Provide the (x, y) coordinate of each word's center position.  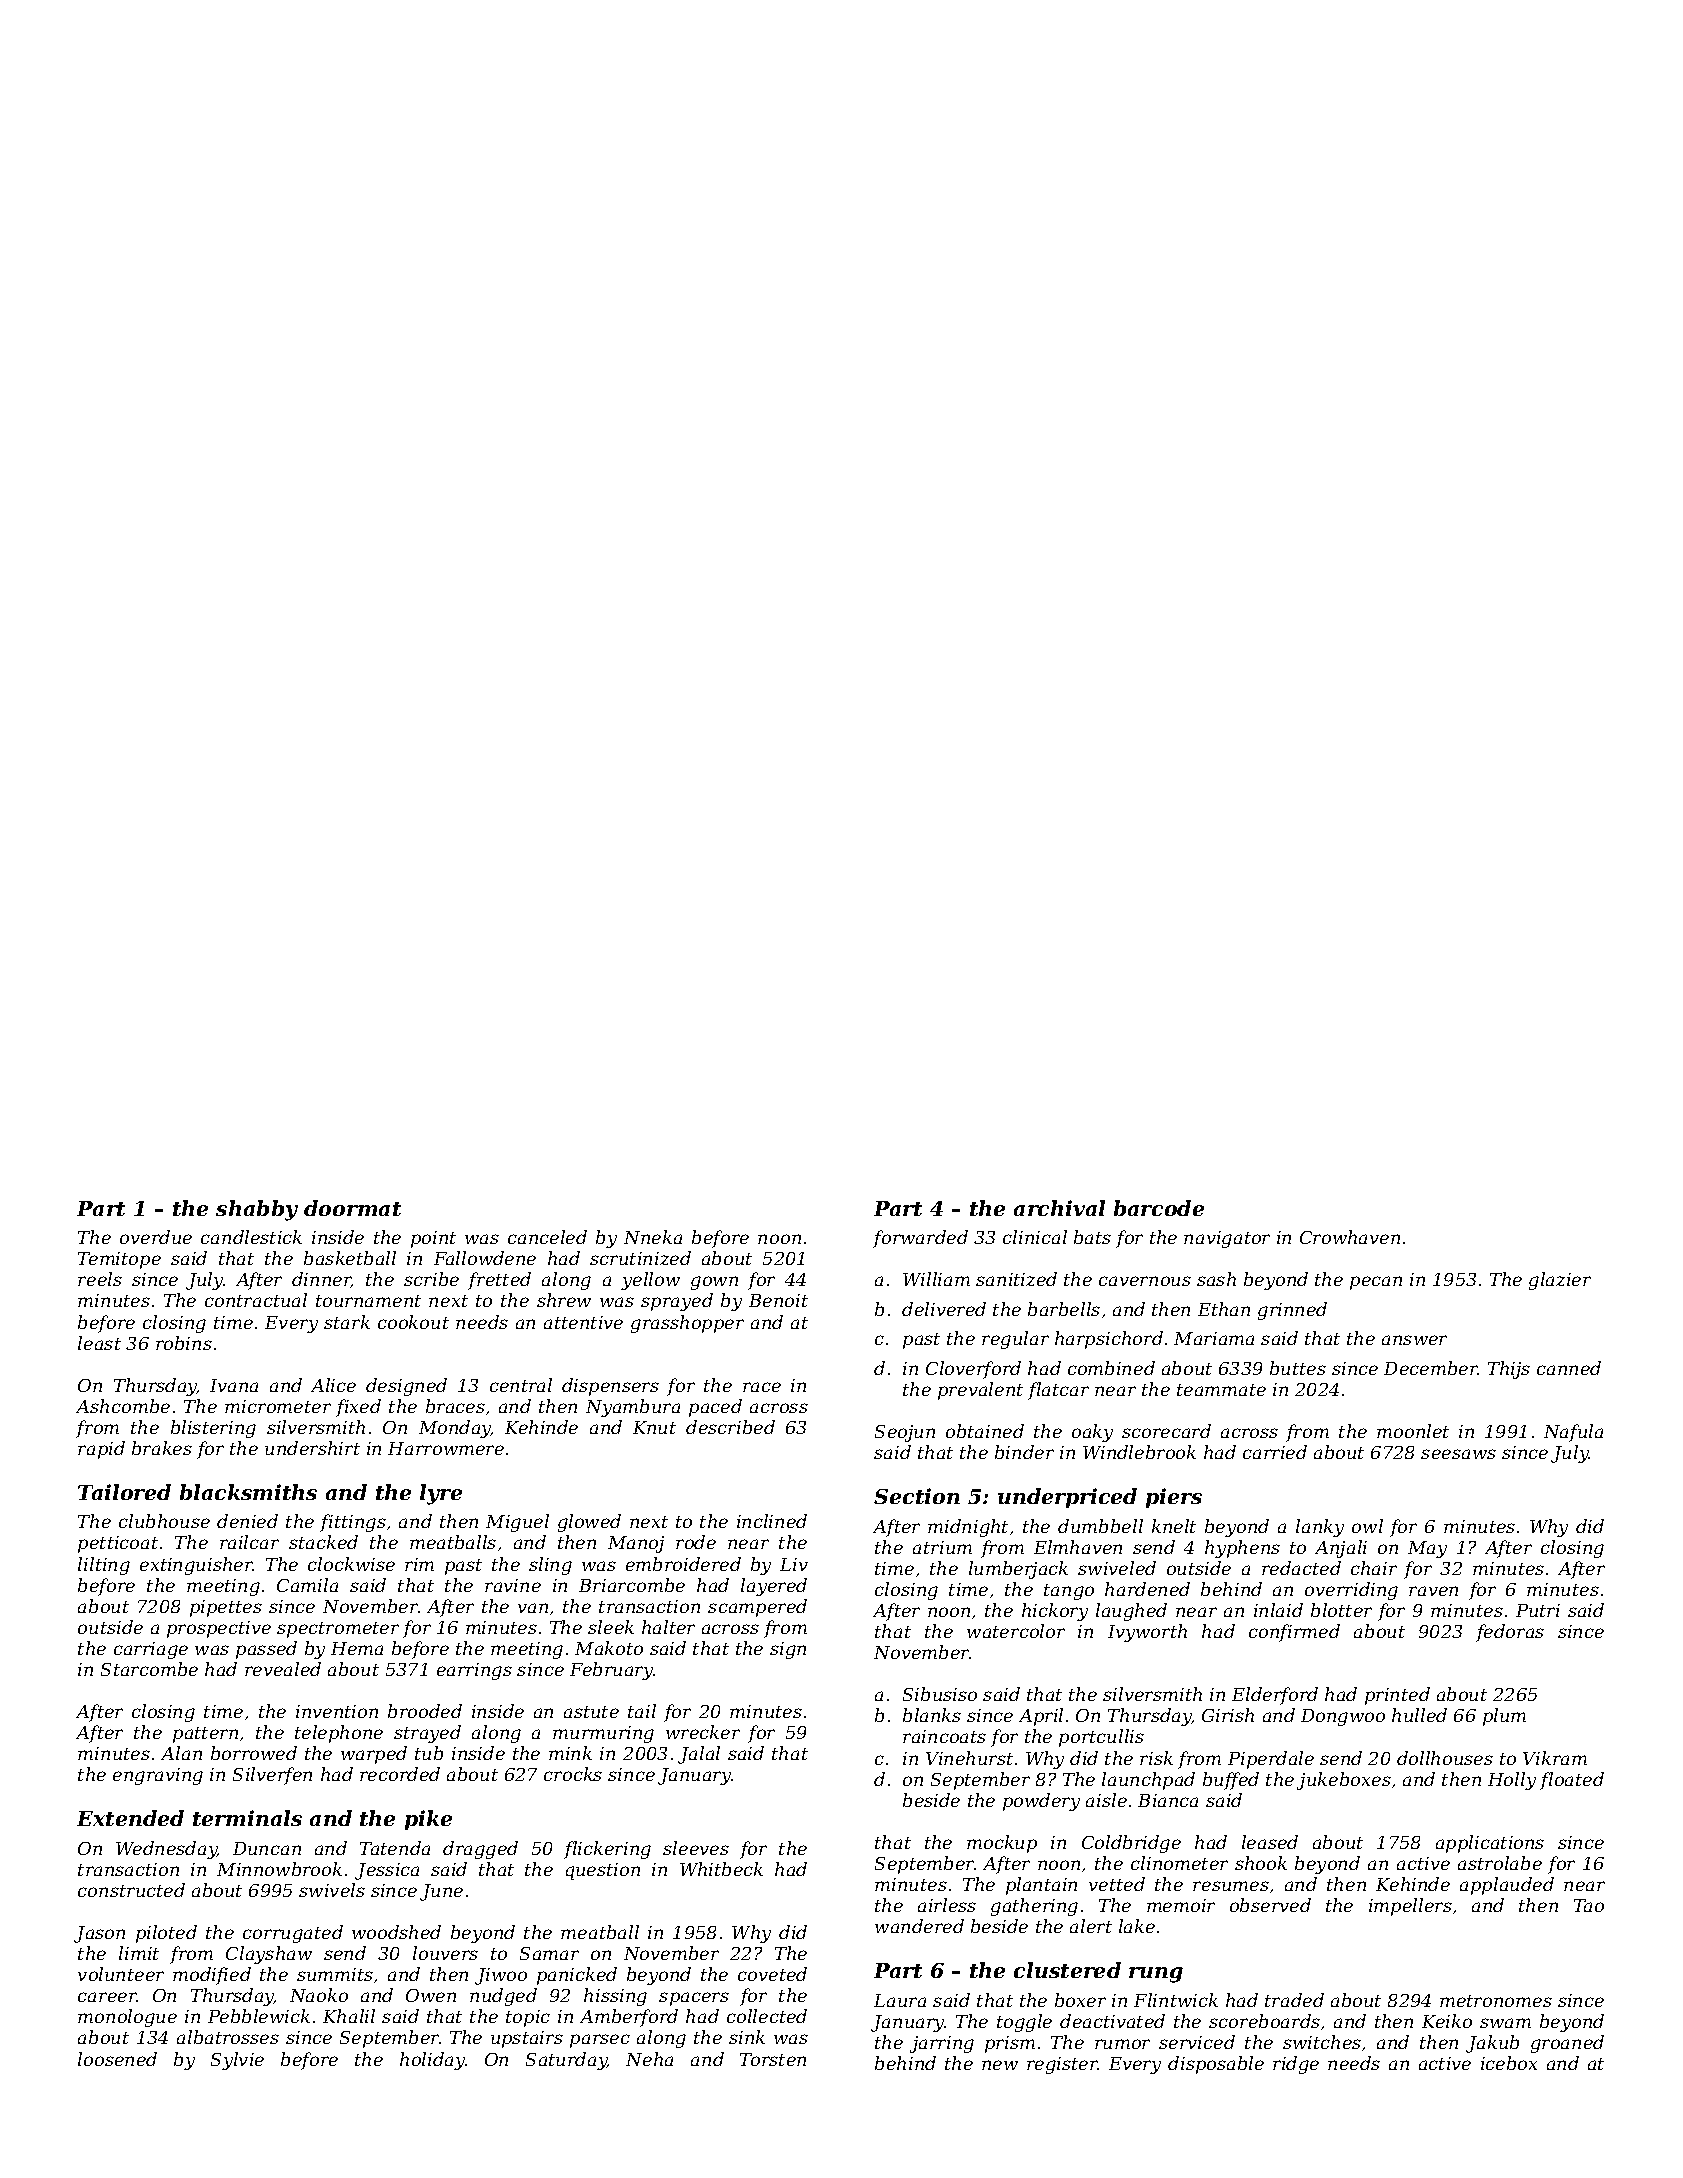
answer (1414, 1340)
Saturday (566, 2061)
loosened (117, 2059)
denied (247, 1521)
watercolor (1016, 1631)
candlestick (251, 1237)
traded (1294, 2000)
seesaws (1458, 1454)
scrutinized (640, 1258)
